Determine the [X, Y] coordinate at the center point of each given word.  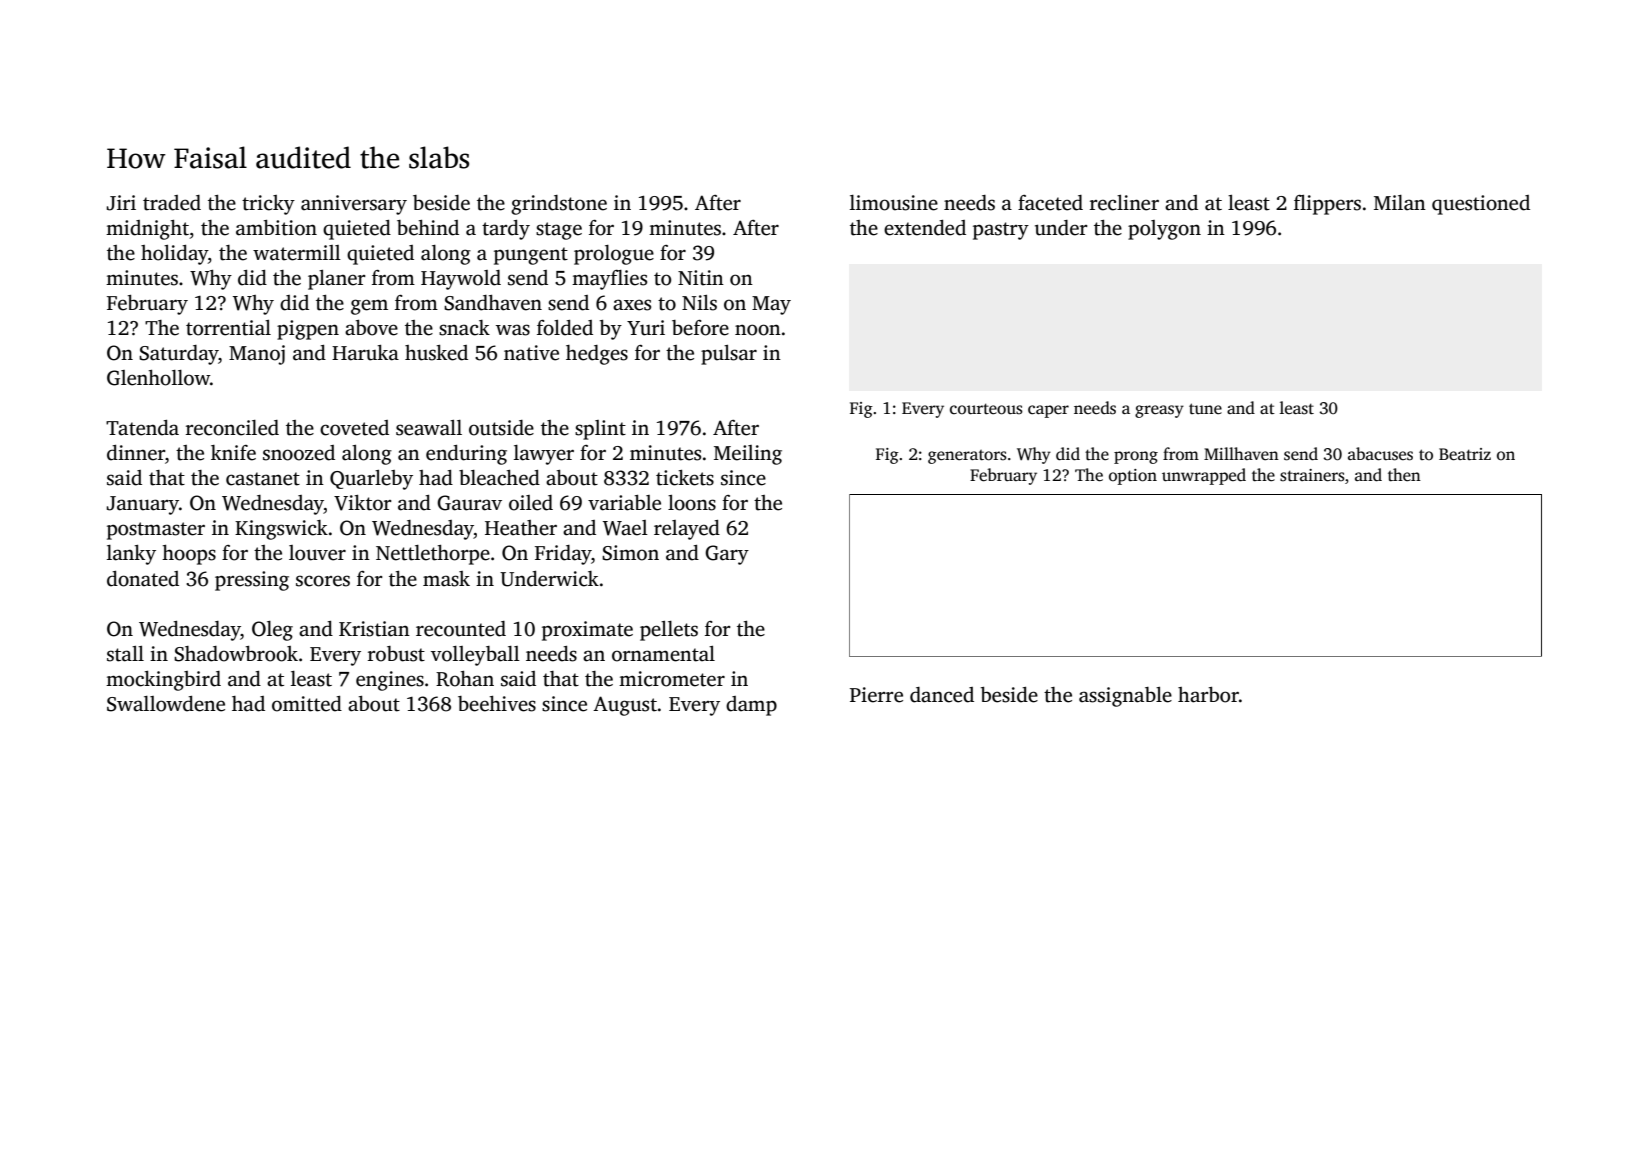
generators [967, 457]
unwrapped [1204, 476]
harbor [1208, 695]
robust [396, 654]
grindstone [559, 205]
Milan [1400, 203]
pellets [669, 631]
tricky [268, 205]
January [142, 505]
